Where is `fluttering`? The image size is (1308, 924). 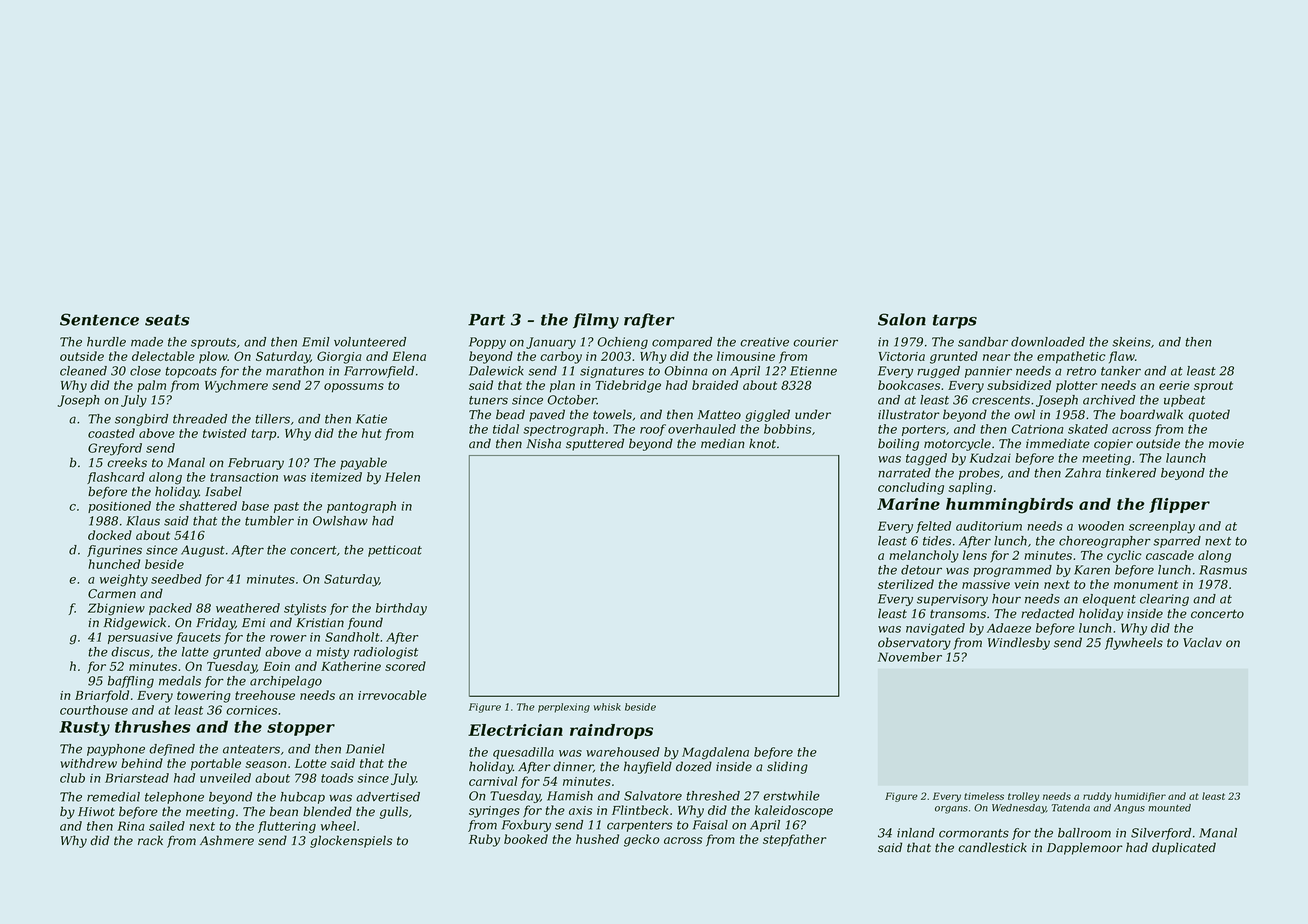 fluttering is located at coordinates (287, 827).
